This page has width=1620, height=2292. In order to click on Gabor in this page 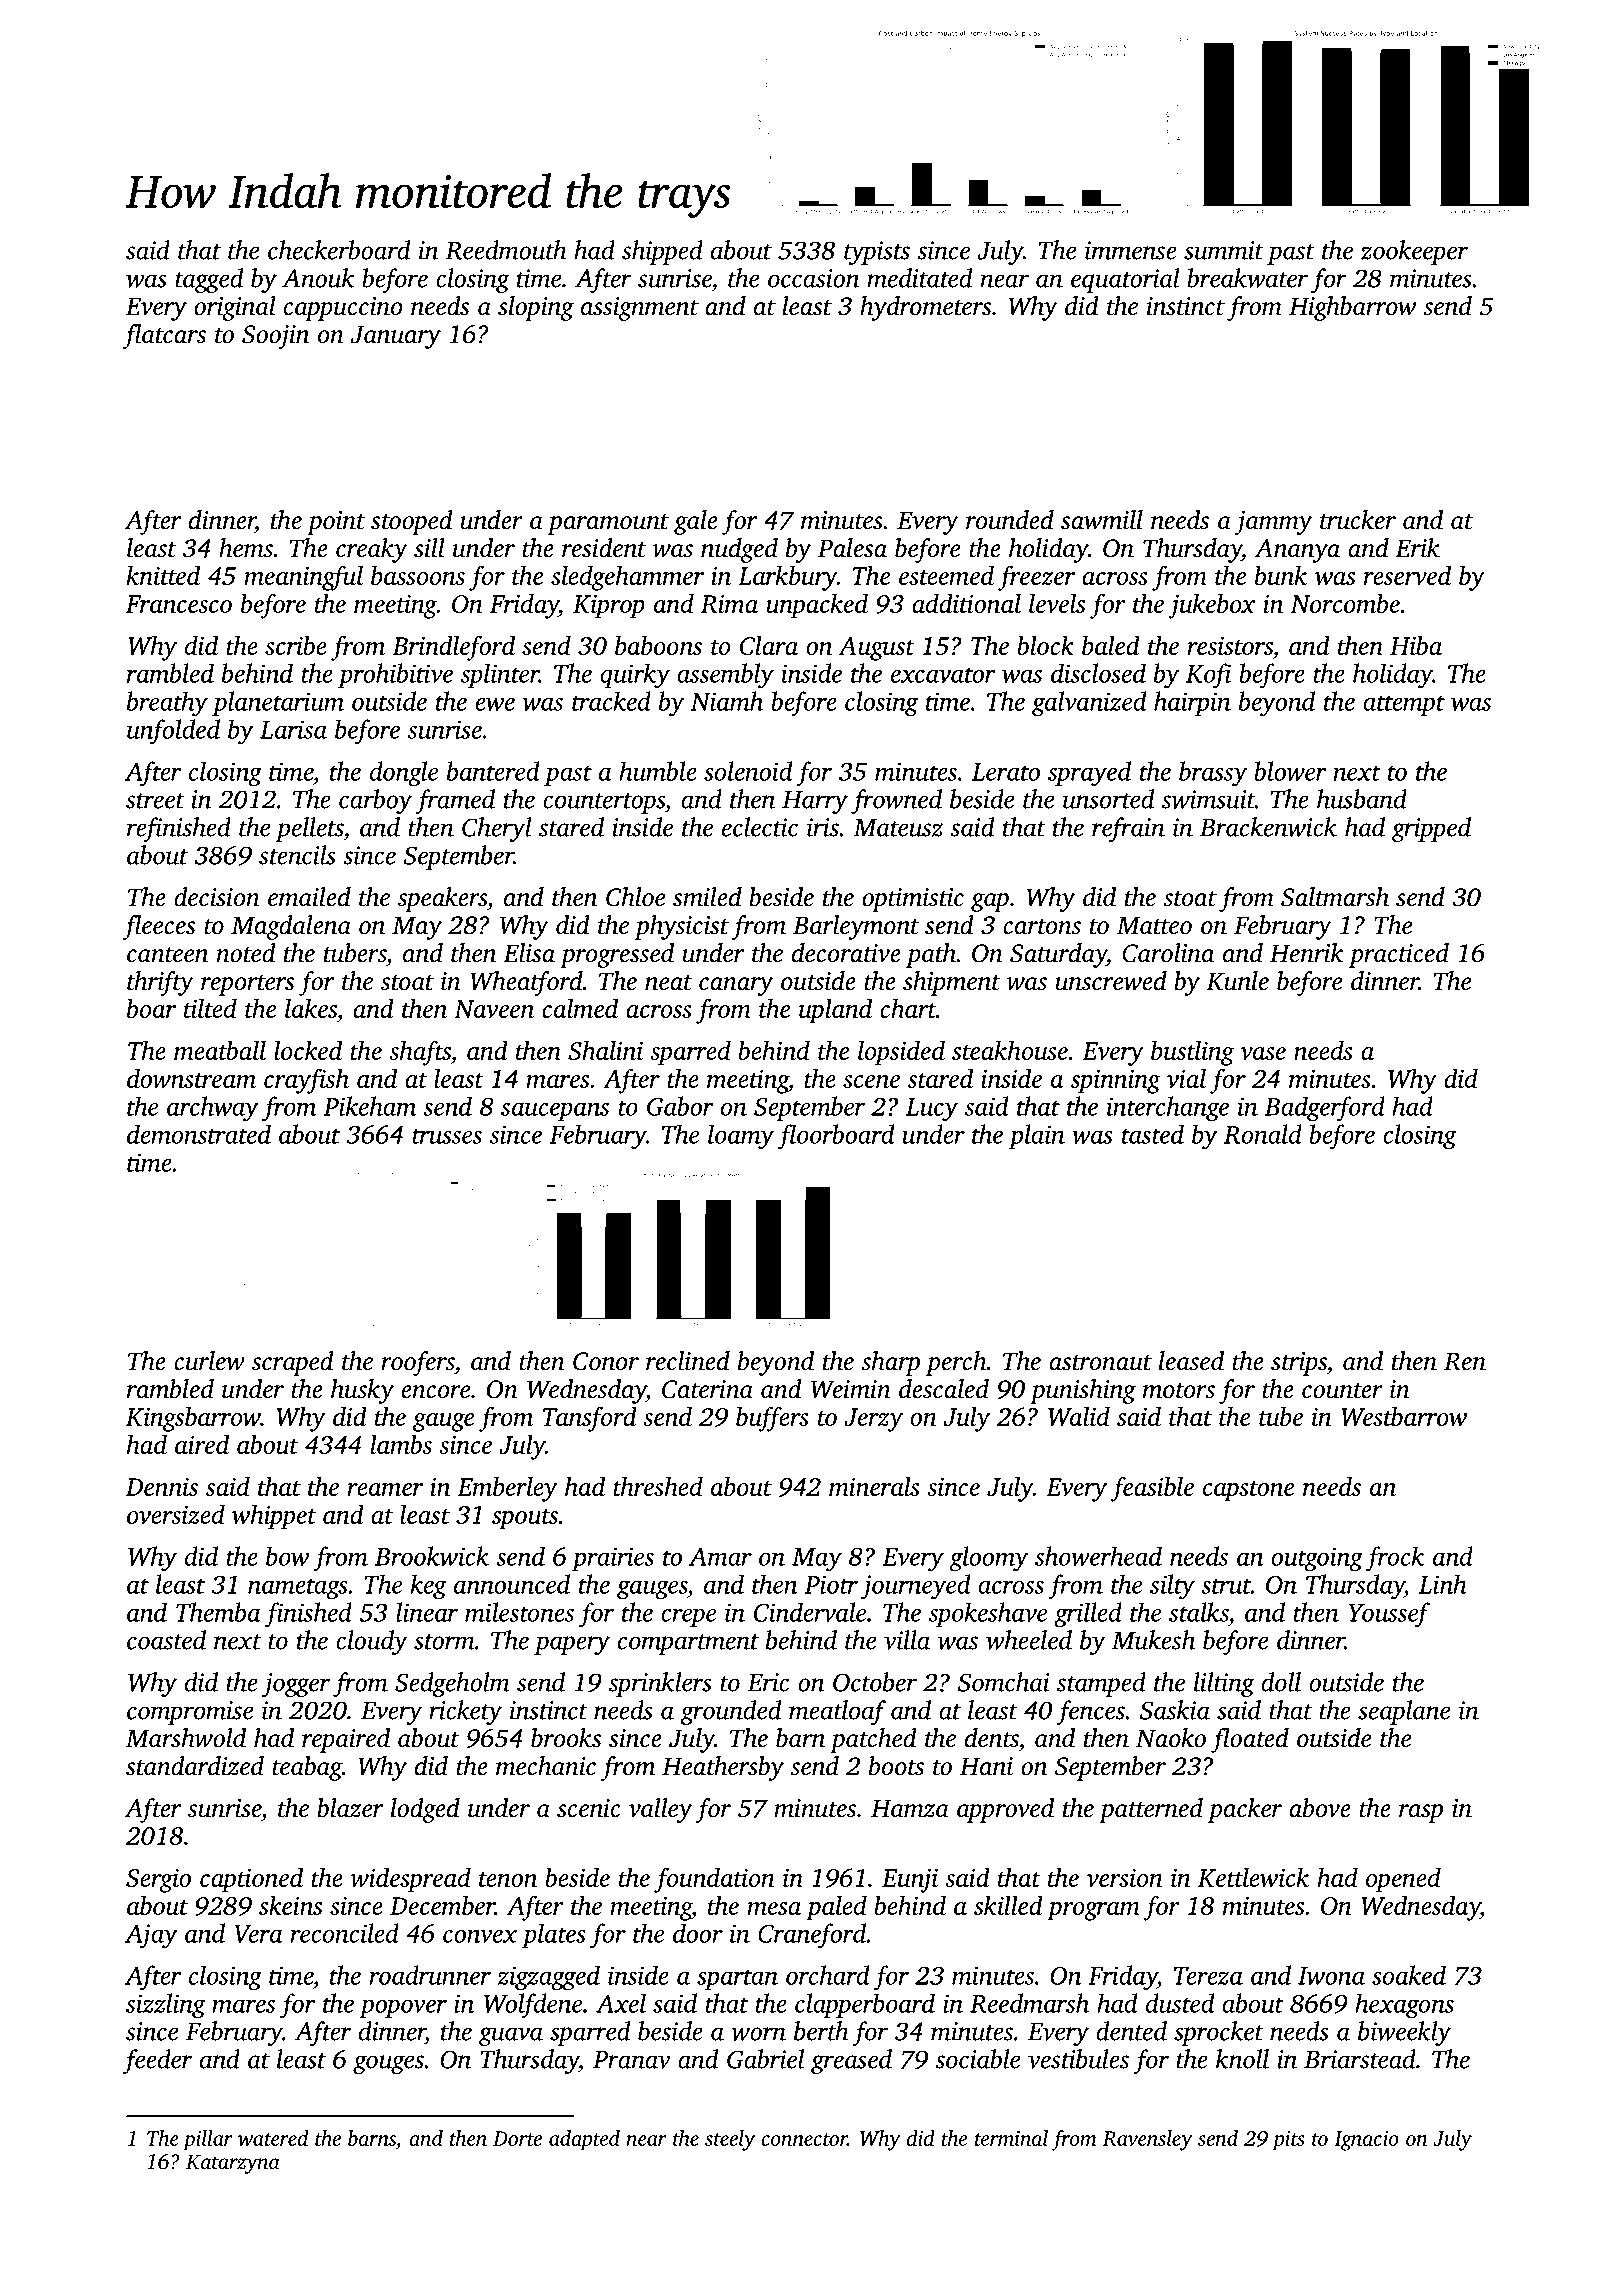, I will do `click(680, 1106)`.
